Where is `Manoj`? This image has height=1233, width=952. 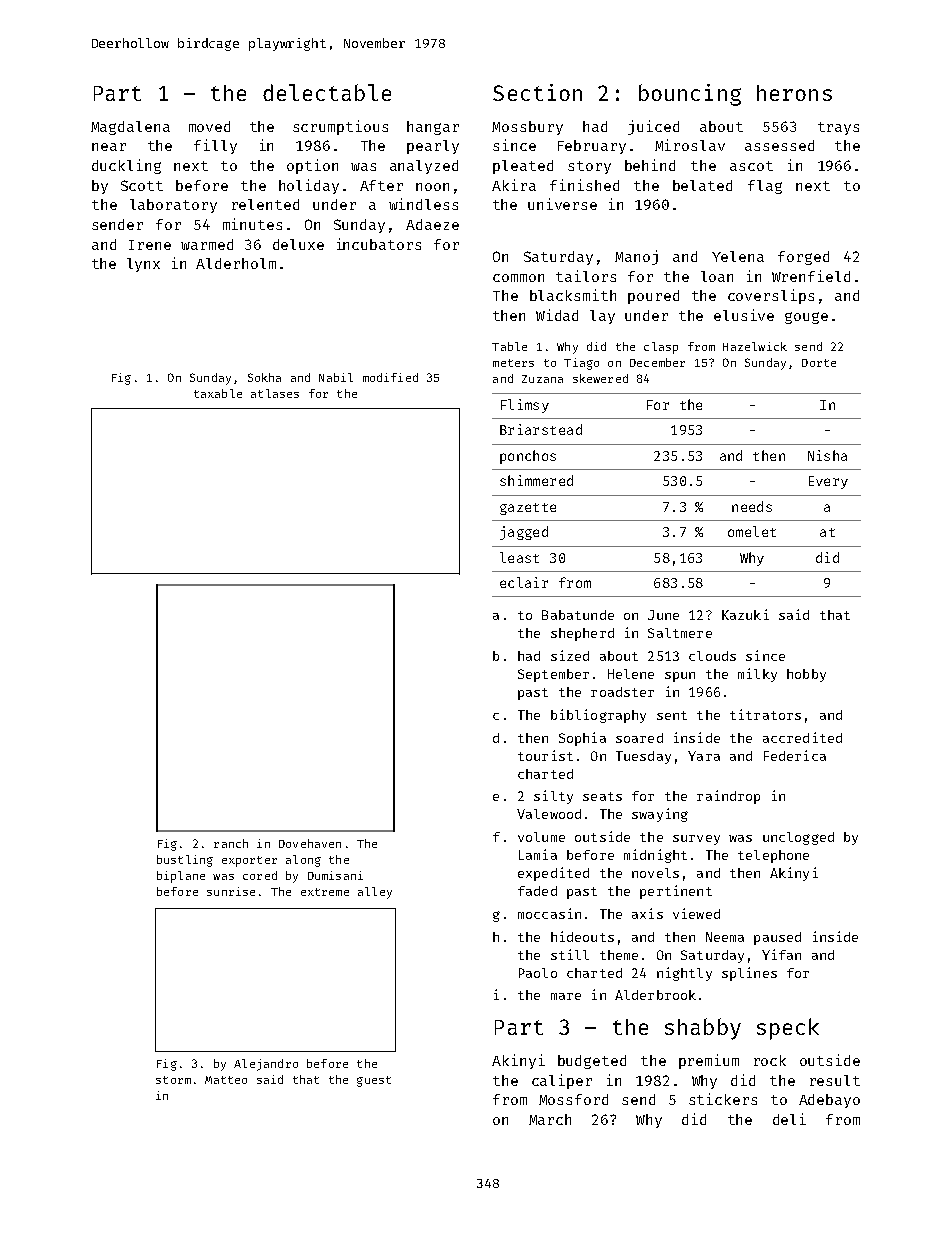 Manoj is located at coordinates (636, 257).
